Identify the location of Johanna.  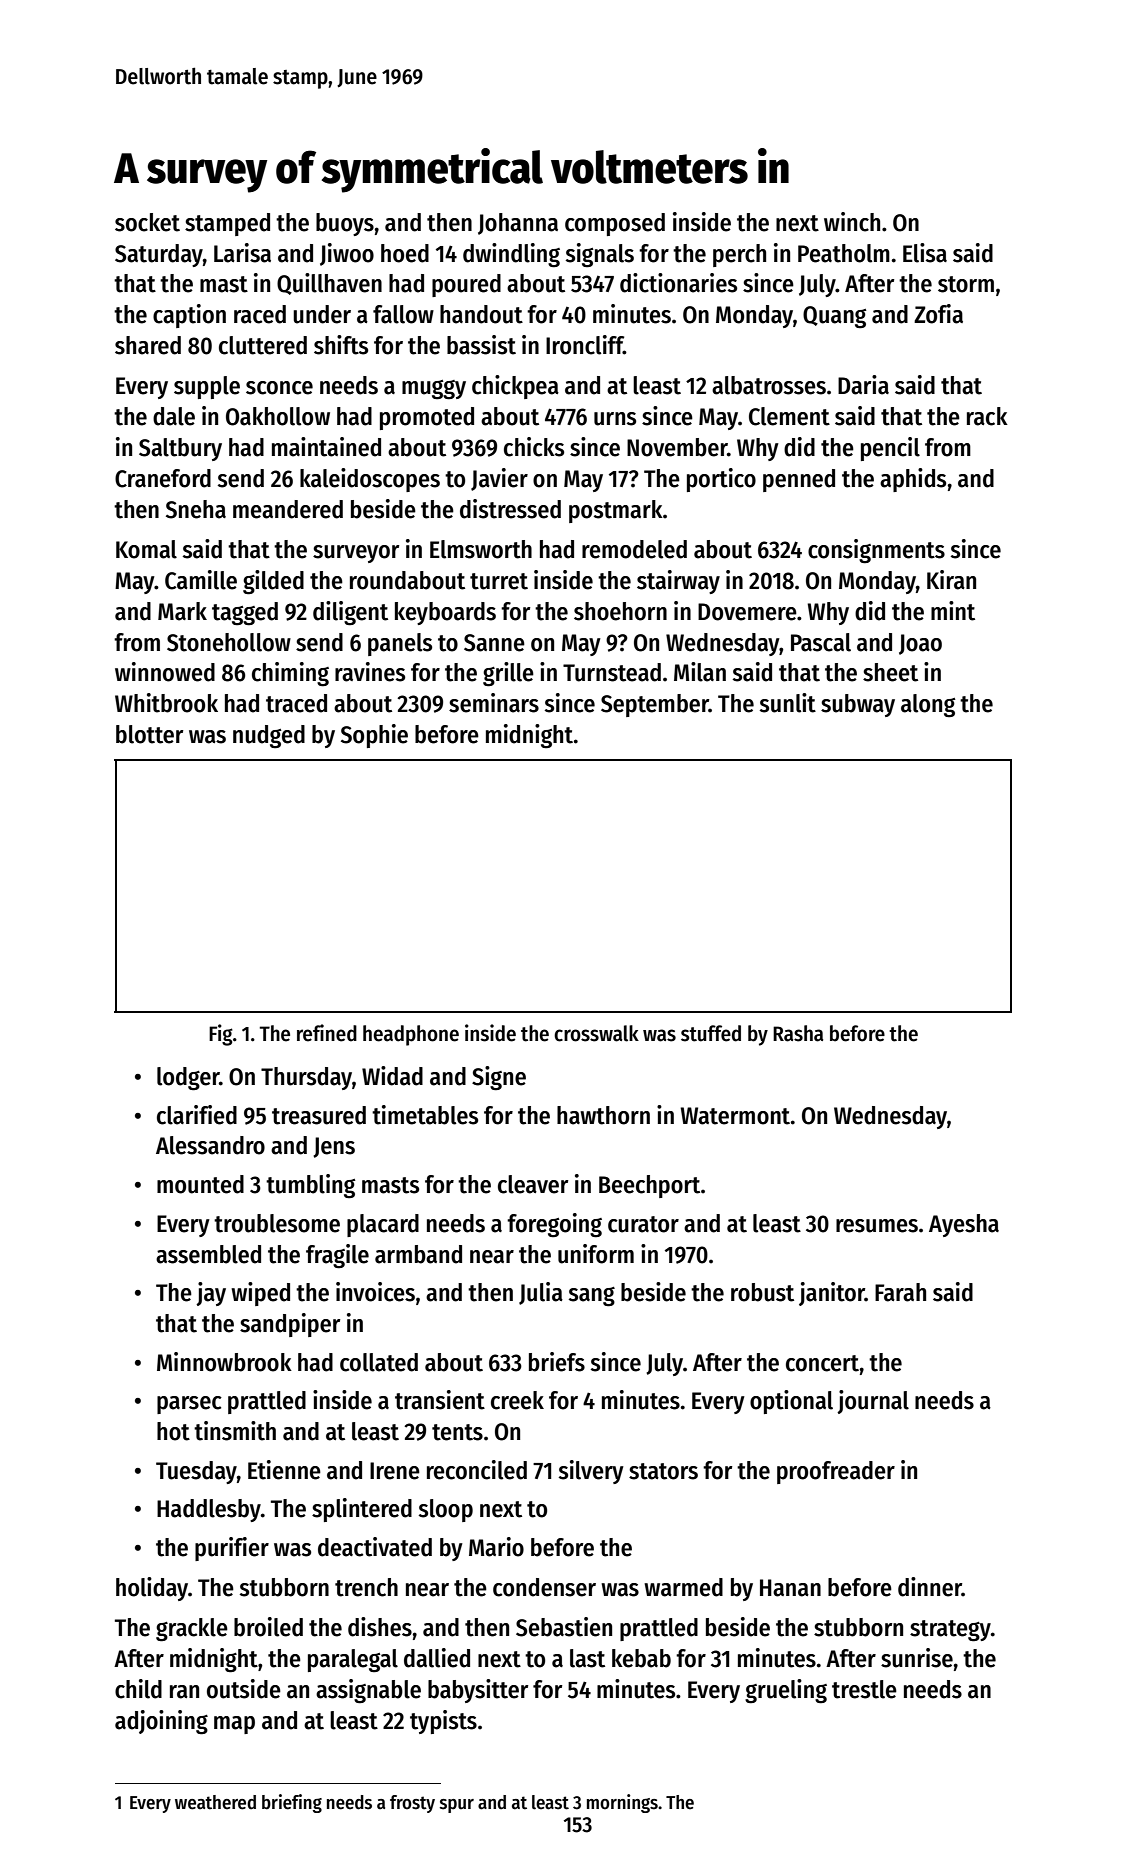
(518, 224).
